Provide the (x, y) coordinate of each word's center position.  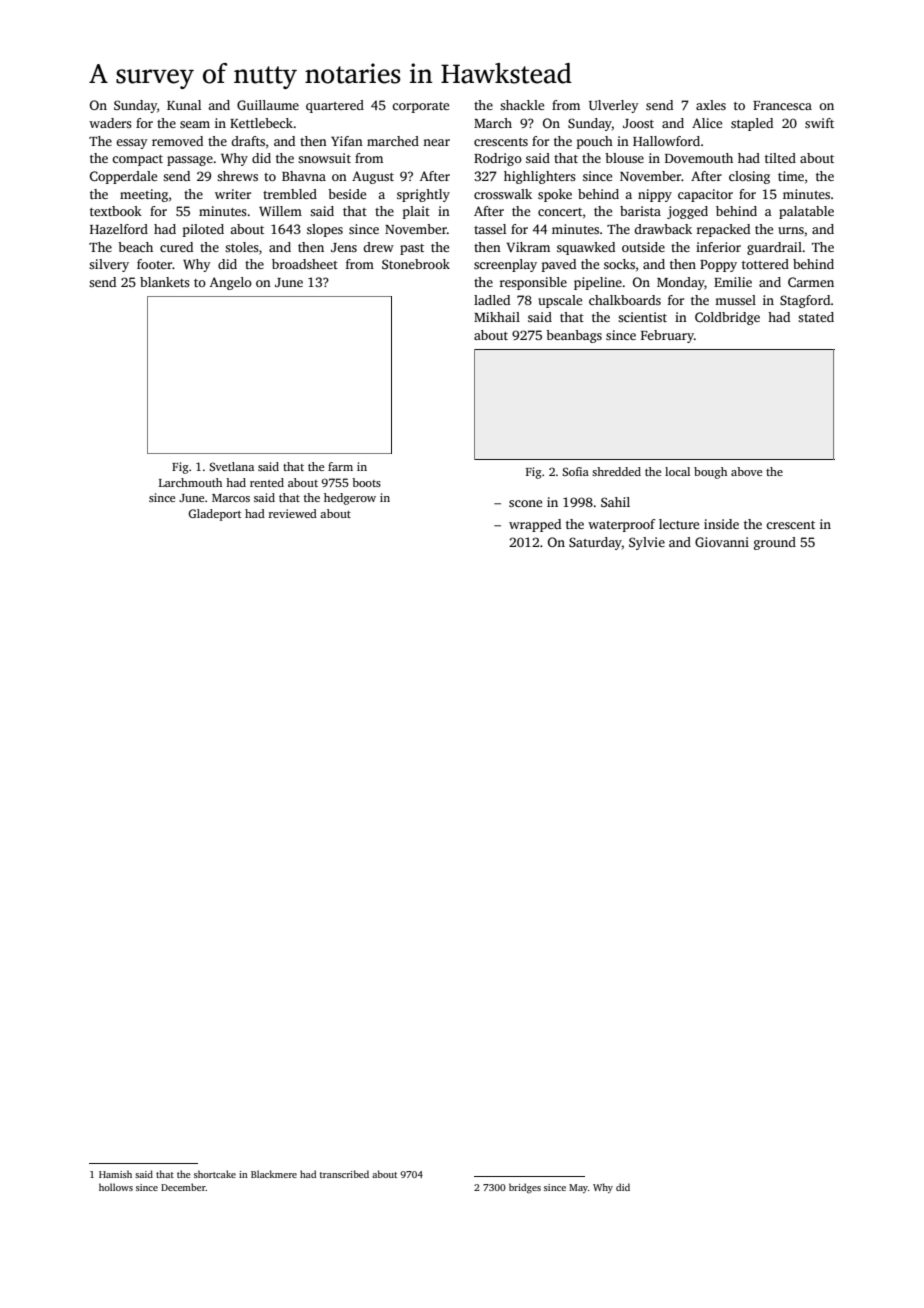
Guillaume (268, 105)
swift (819, 123)
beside (347, 194)
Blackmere (274, 1174)
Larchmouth (190, 482)
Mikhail (497, 317)
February (667, 336)
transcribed (344, 1174)
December (183, 1187)
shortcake (215, 1174)
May (578, 1188)
